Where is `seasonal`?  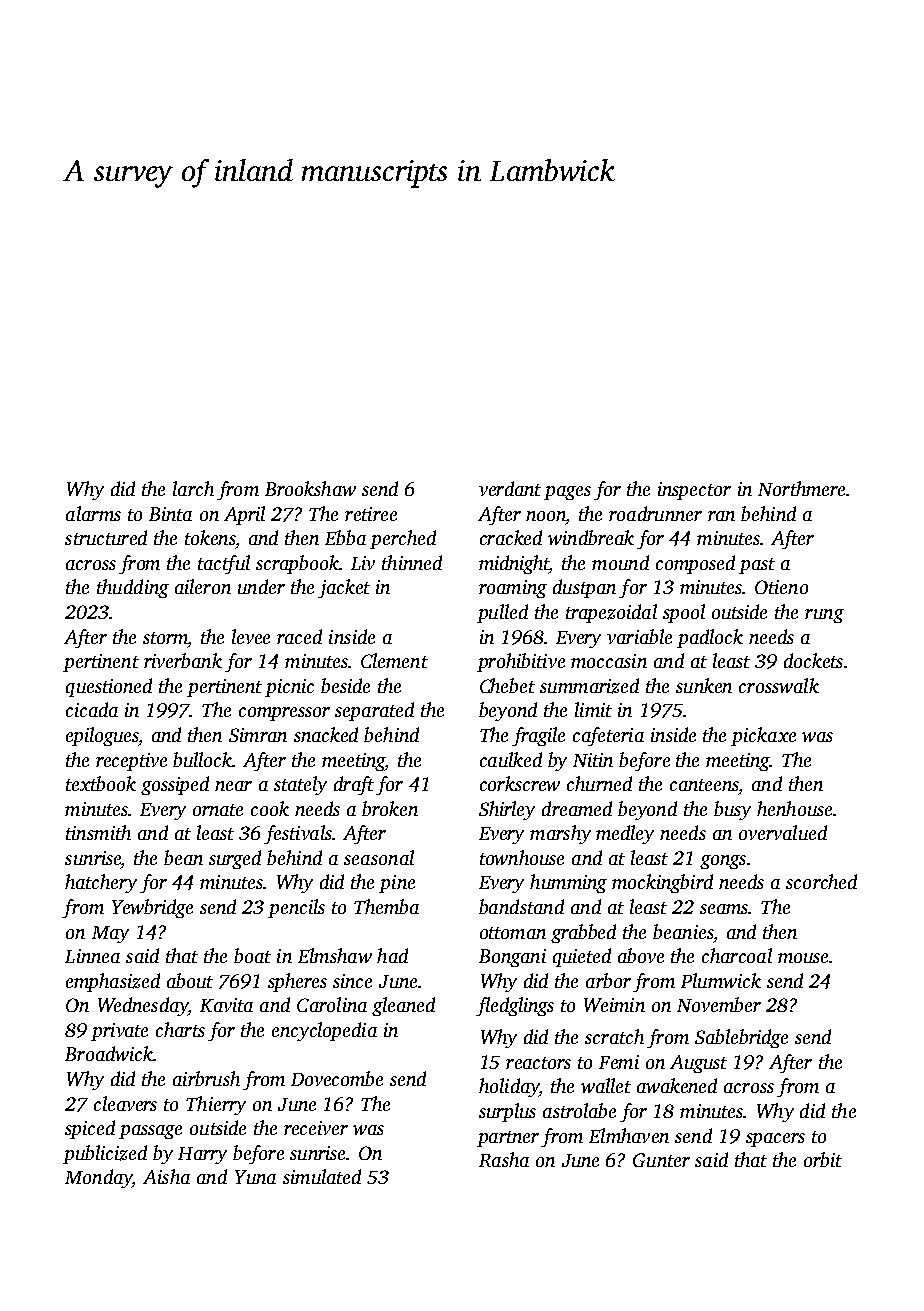 seasonal is located at coordinates (379, 857).
